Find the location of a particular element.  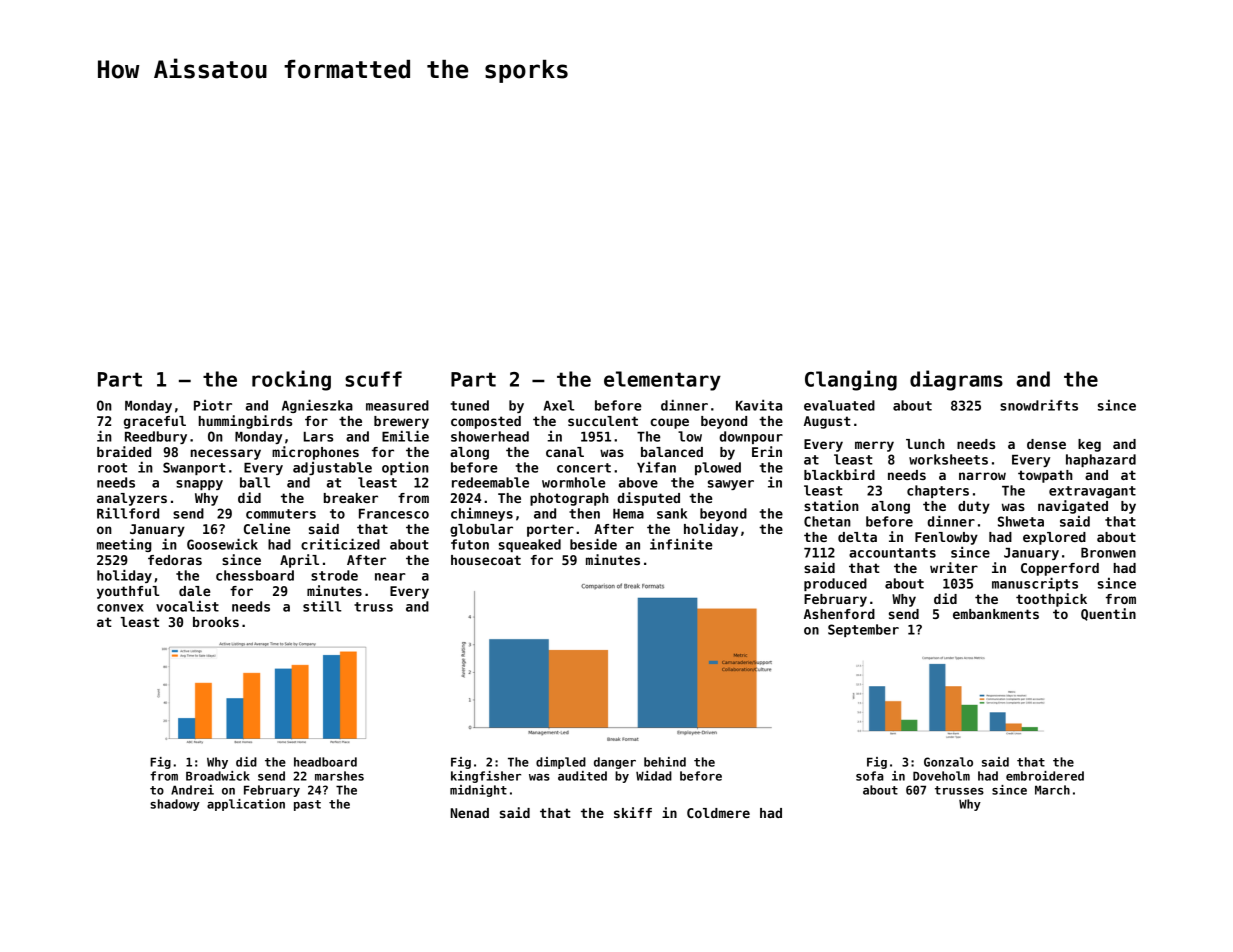

Coldmere is located at coordinates (718, 813).
